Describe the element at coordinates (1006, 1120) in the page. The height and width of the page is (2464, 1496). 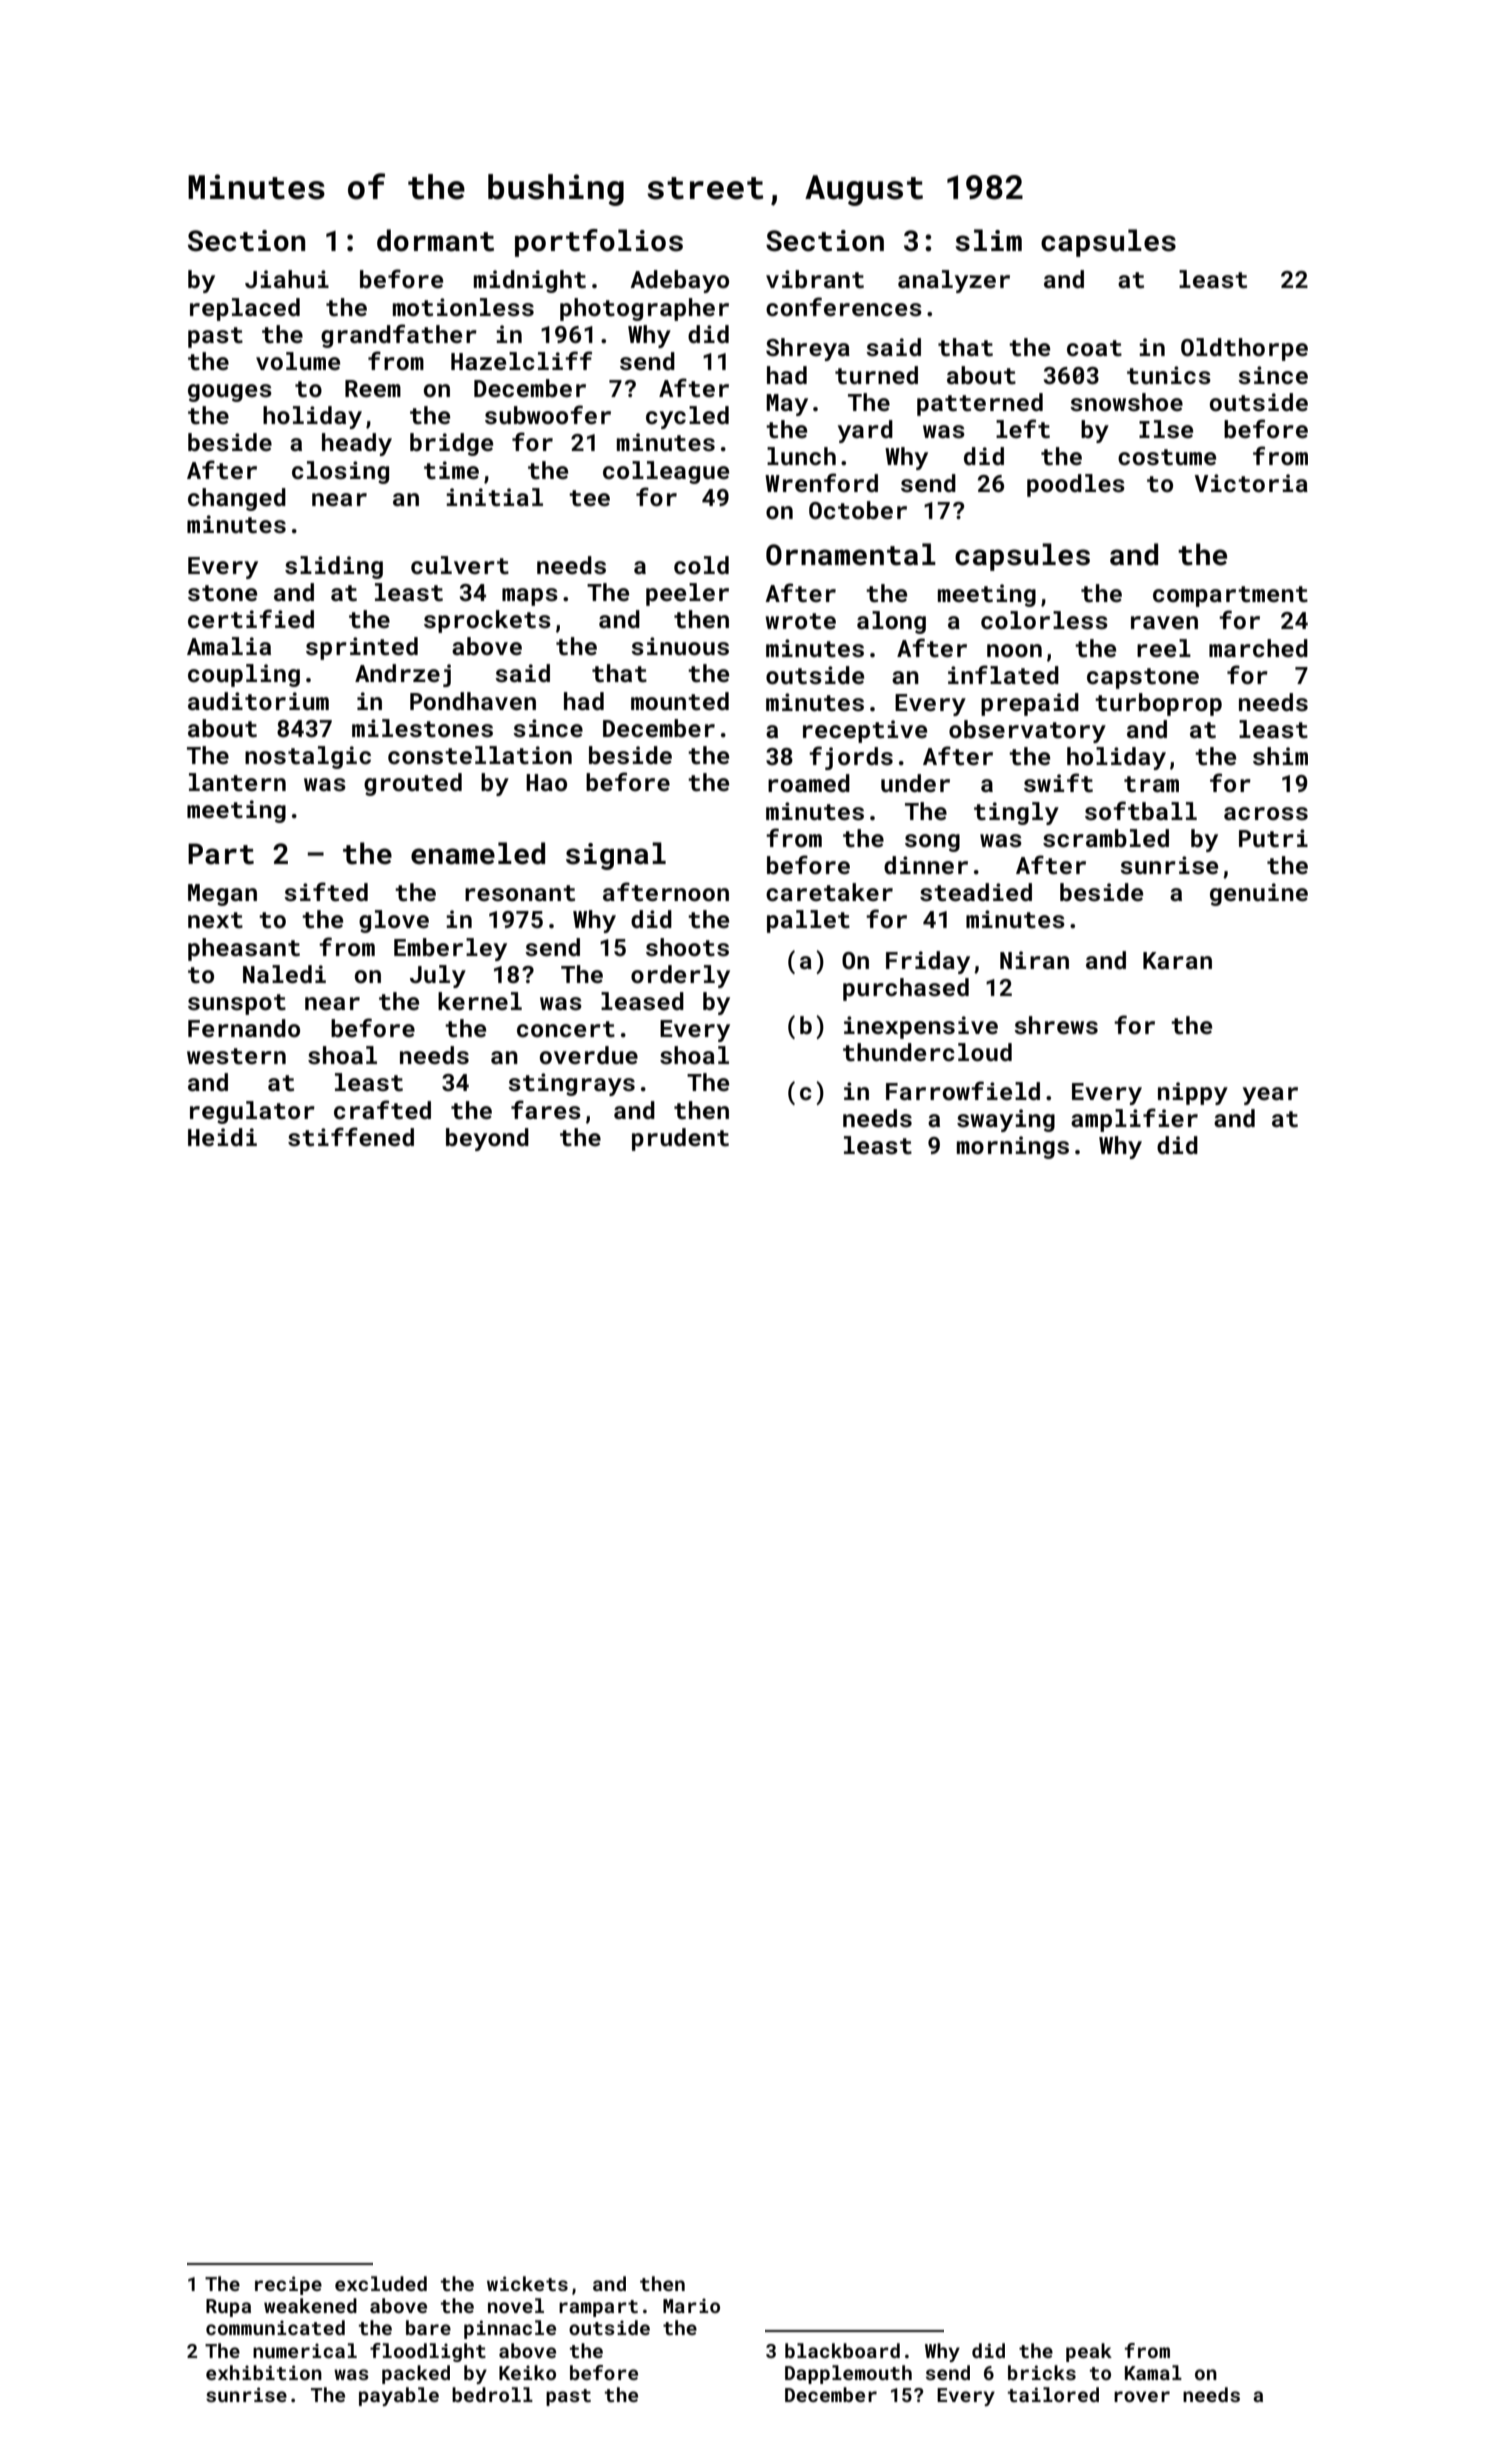
I see `swaying` at that location.
